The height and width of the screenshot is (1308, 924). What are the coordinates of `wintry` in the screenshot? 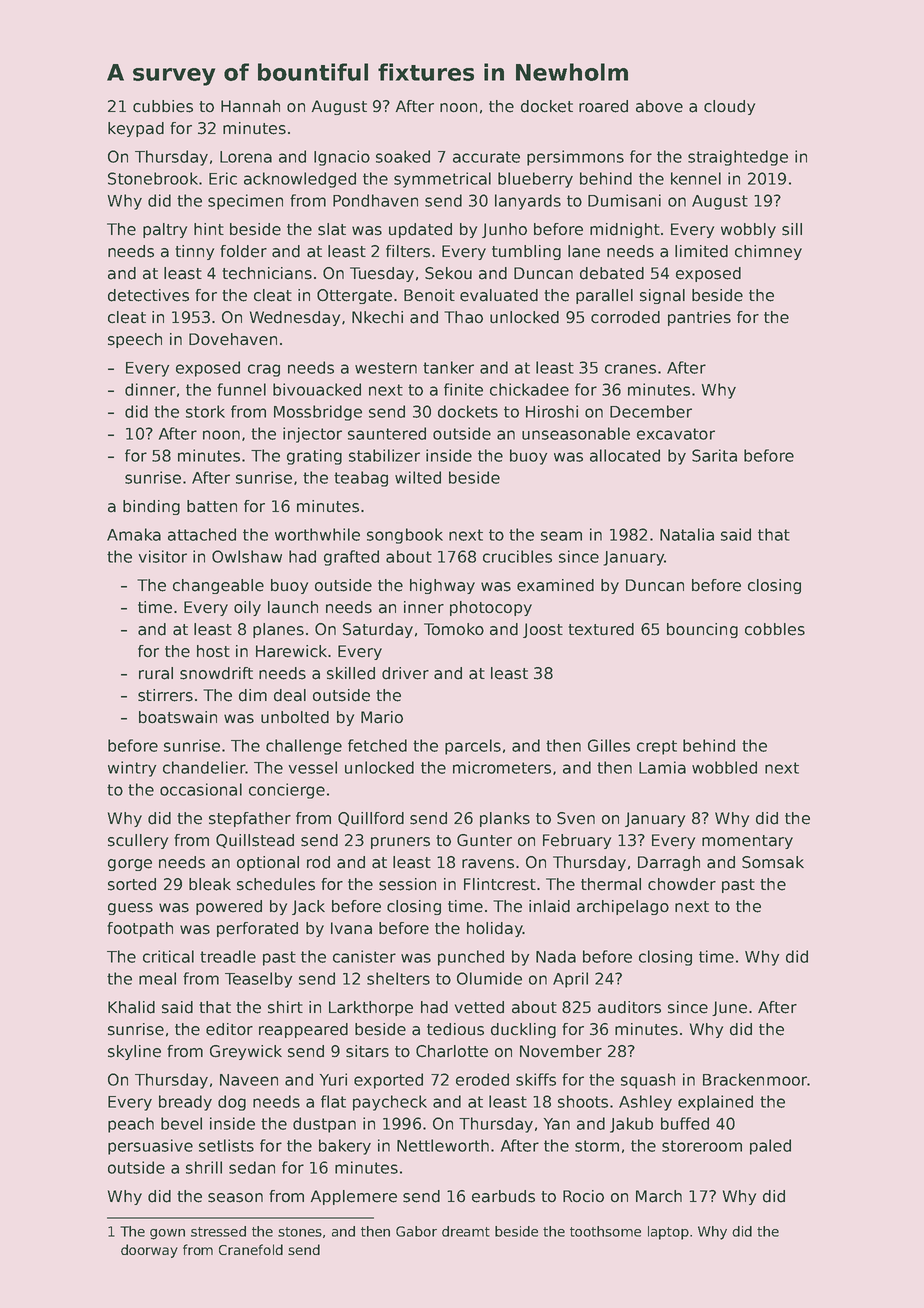 It's located at (132, 769).
